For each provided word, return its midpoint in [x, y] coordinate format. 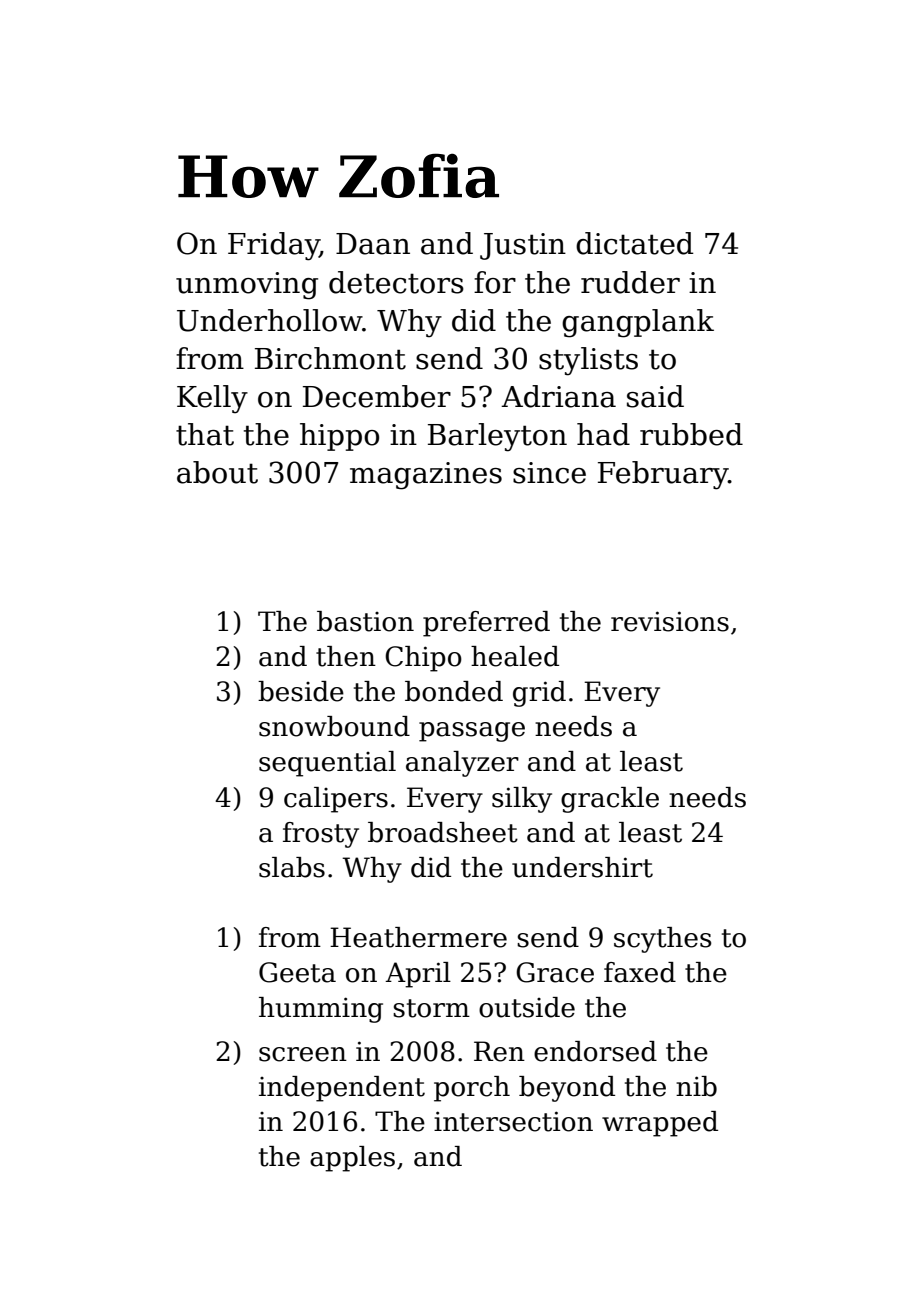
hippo [339, 437]
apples [352, 1159]
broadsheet [443, 832]
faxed [640, 972]
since [549, 473]
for [495, 282]
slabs [292, 867]
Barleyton [497, 437]
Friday [274, 246]
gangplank [638, 323]
